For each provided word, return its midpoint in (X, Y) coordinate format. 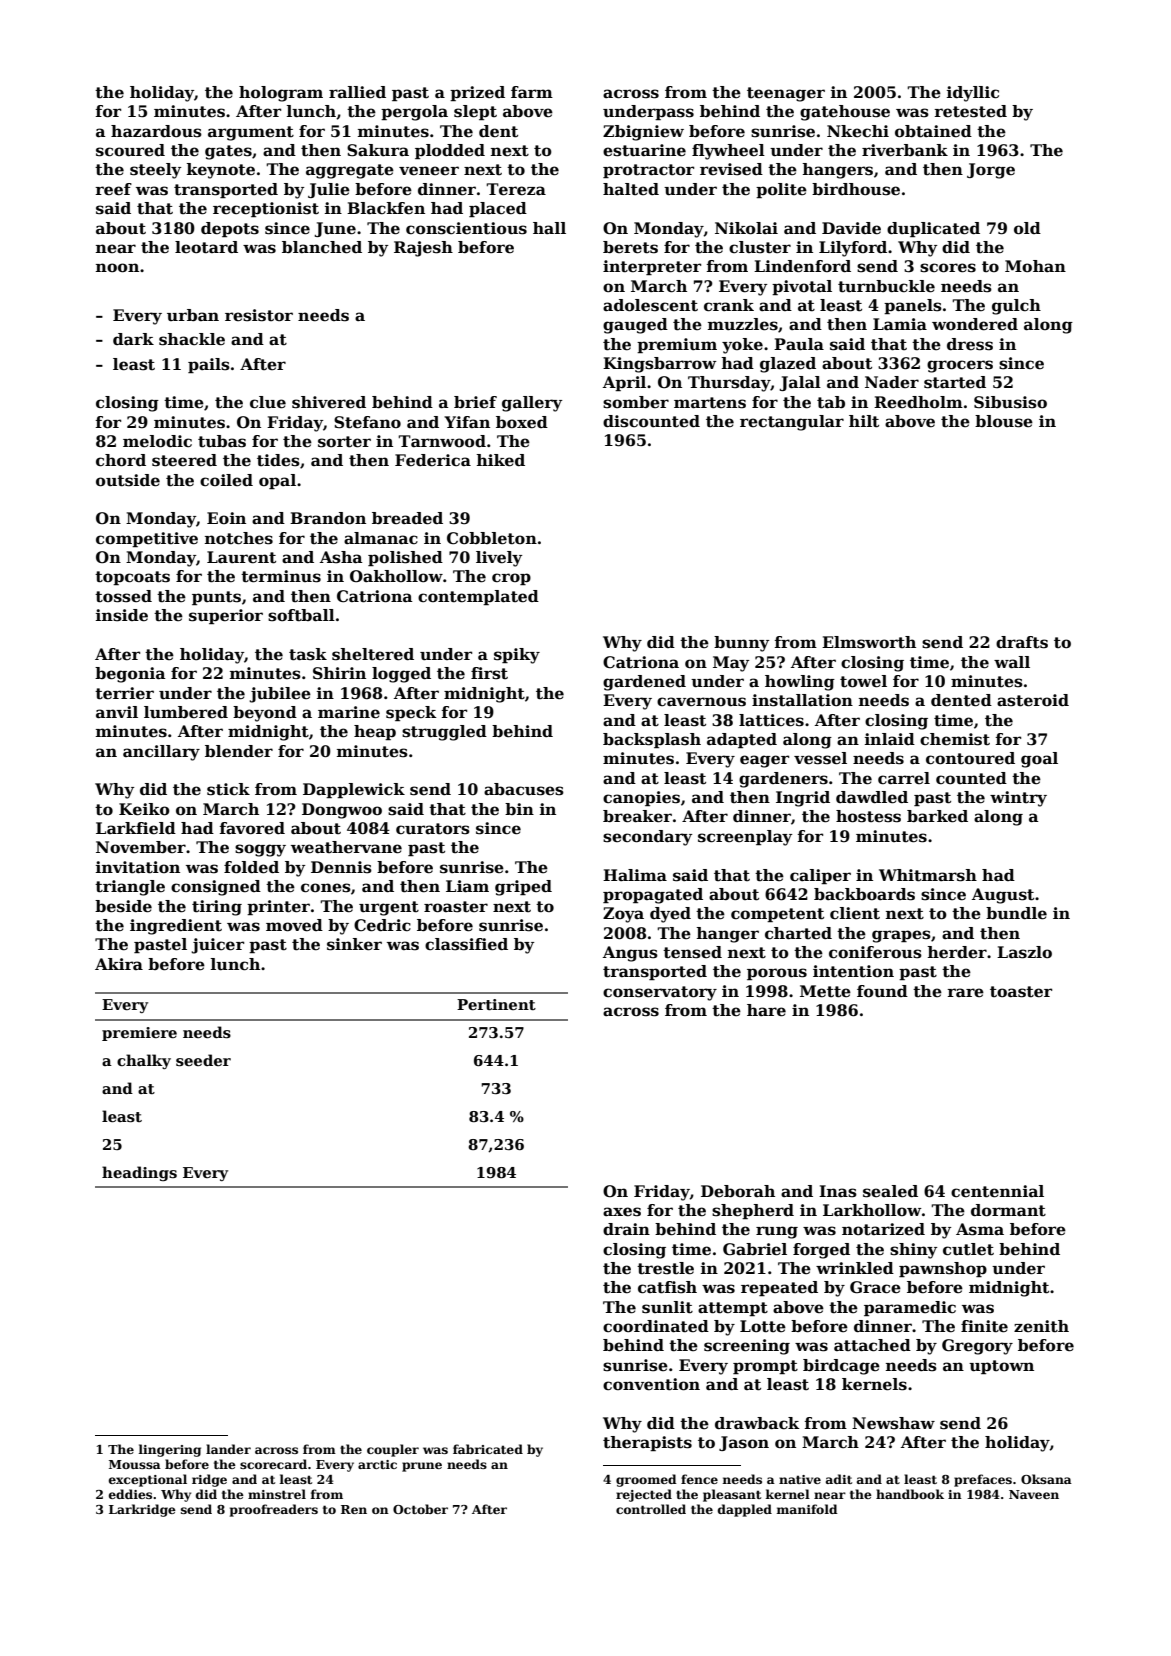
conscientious (466, 228)
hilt (864, 421)
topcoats (132, 578)
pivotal (802, 287)
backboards (864, 894)
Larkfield (136, 828)
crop (511, 579)
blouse (1004, 421)
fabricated (488, 1449)
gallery (532, 404)
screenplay (745, 838)
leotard (206, 247)
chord (121, 460)
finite (984, 1326)
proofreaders (274, 1510)
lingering (170, 1450)
